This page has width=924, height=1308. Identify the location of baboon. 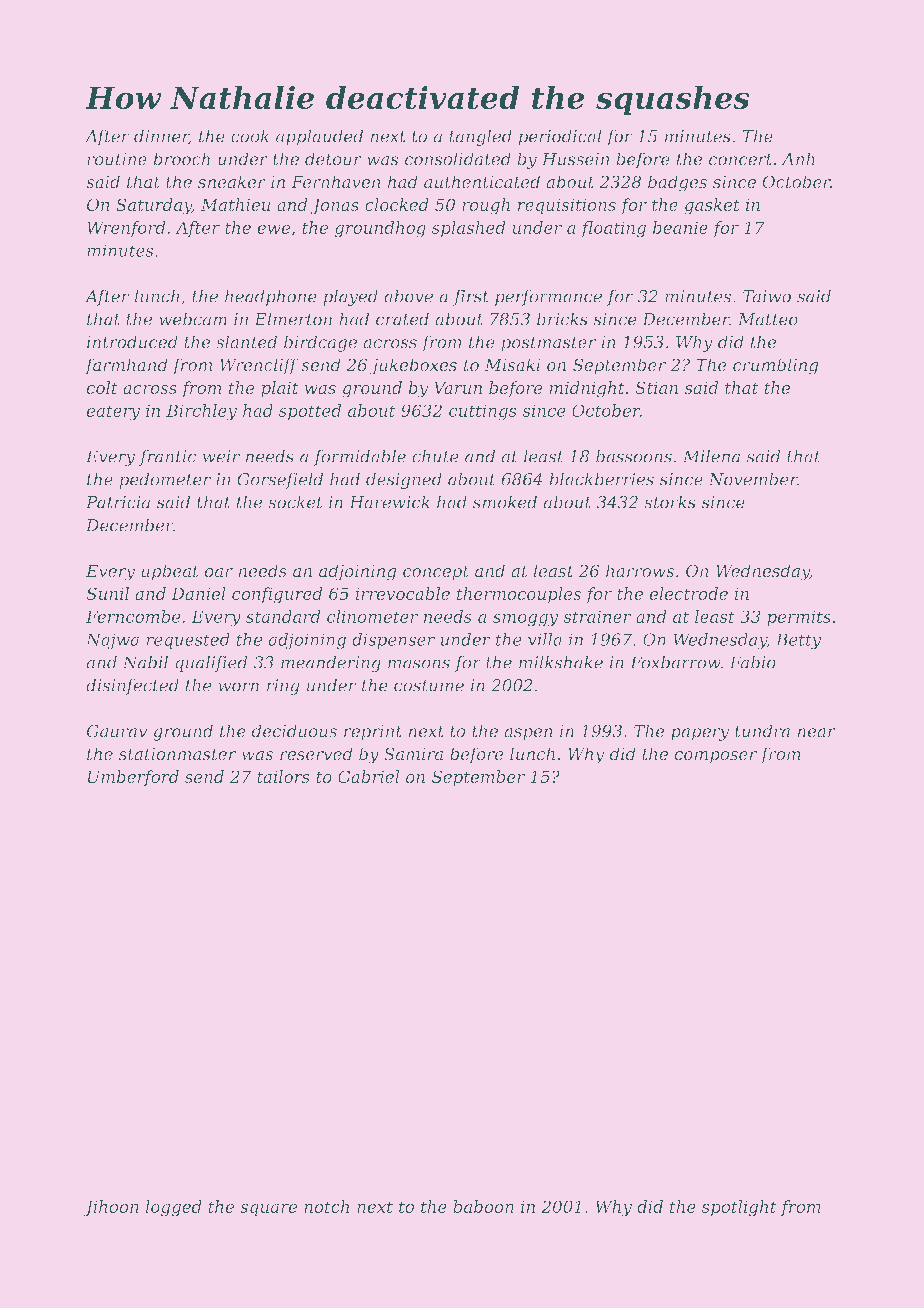
(483, 1206).
